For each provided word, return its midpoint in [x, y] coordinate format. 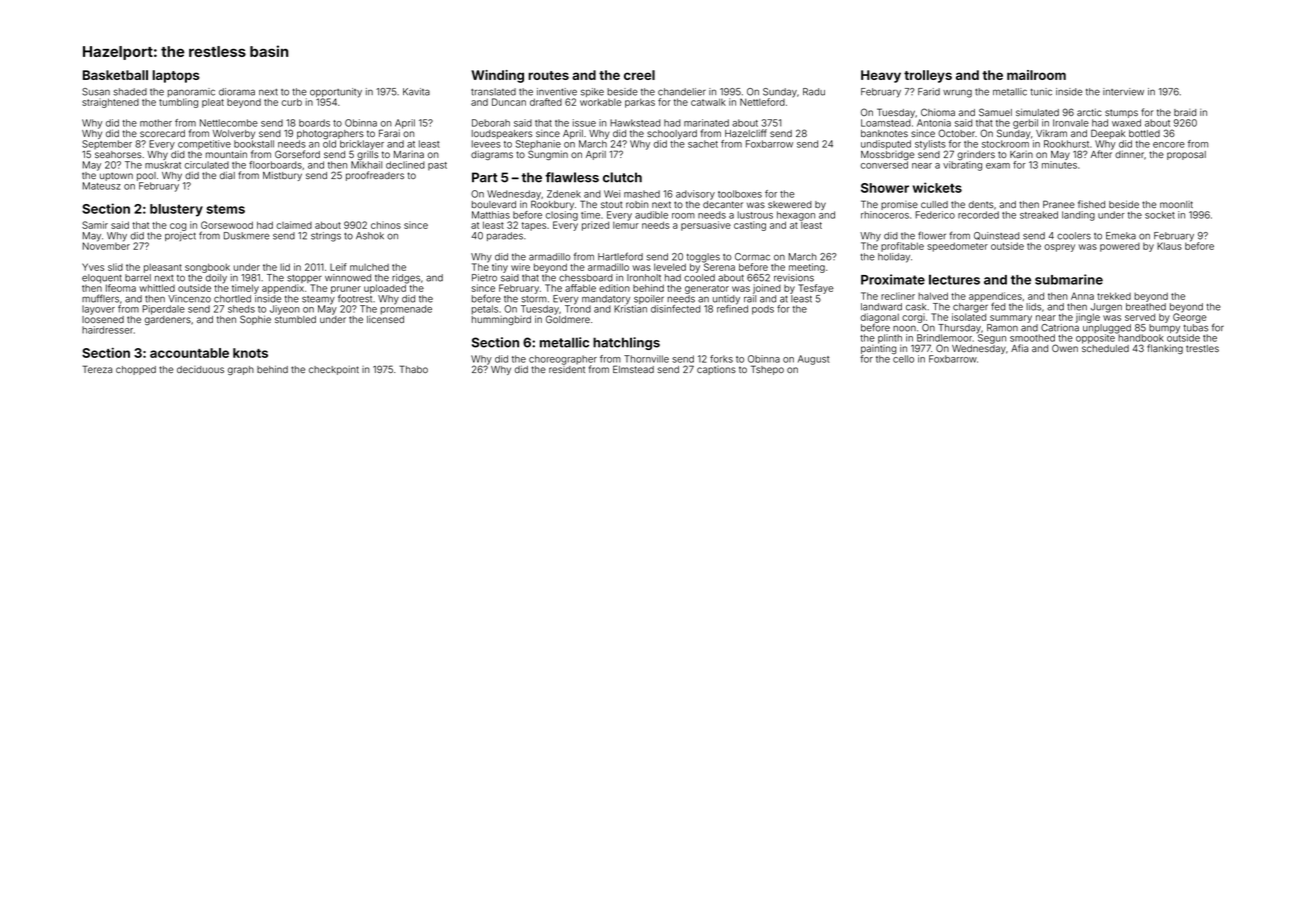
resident [567, 369]
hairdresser [107, 330]
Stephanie [538, 144]
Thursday [959, 329]
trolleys [928, 76]
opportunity [336, 93]
